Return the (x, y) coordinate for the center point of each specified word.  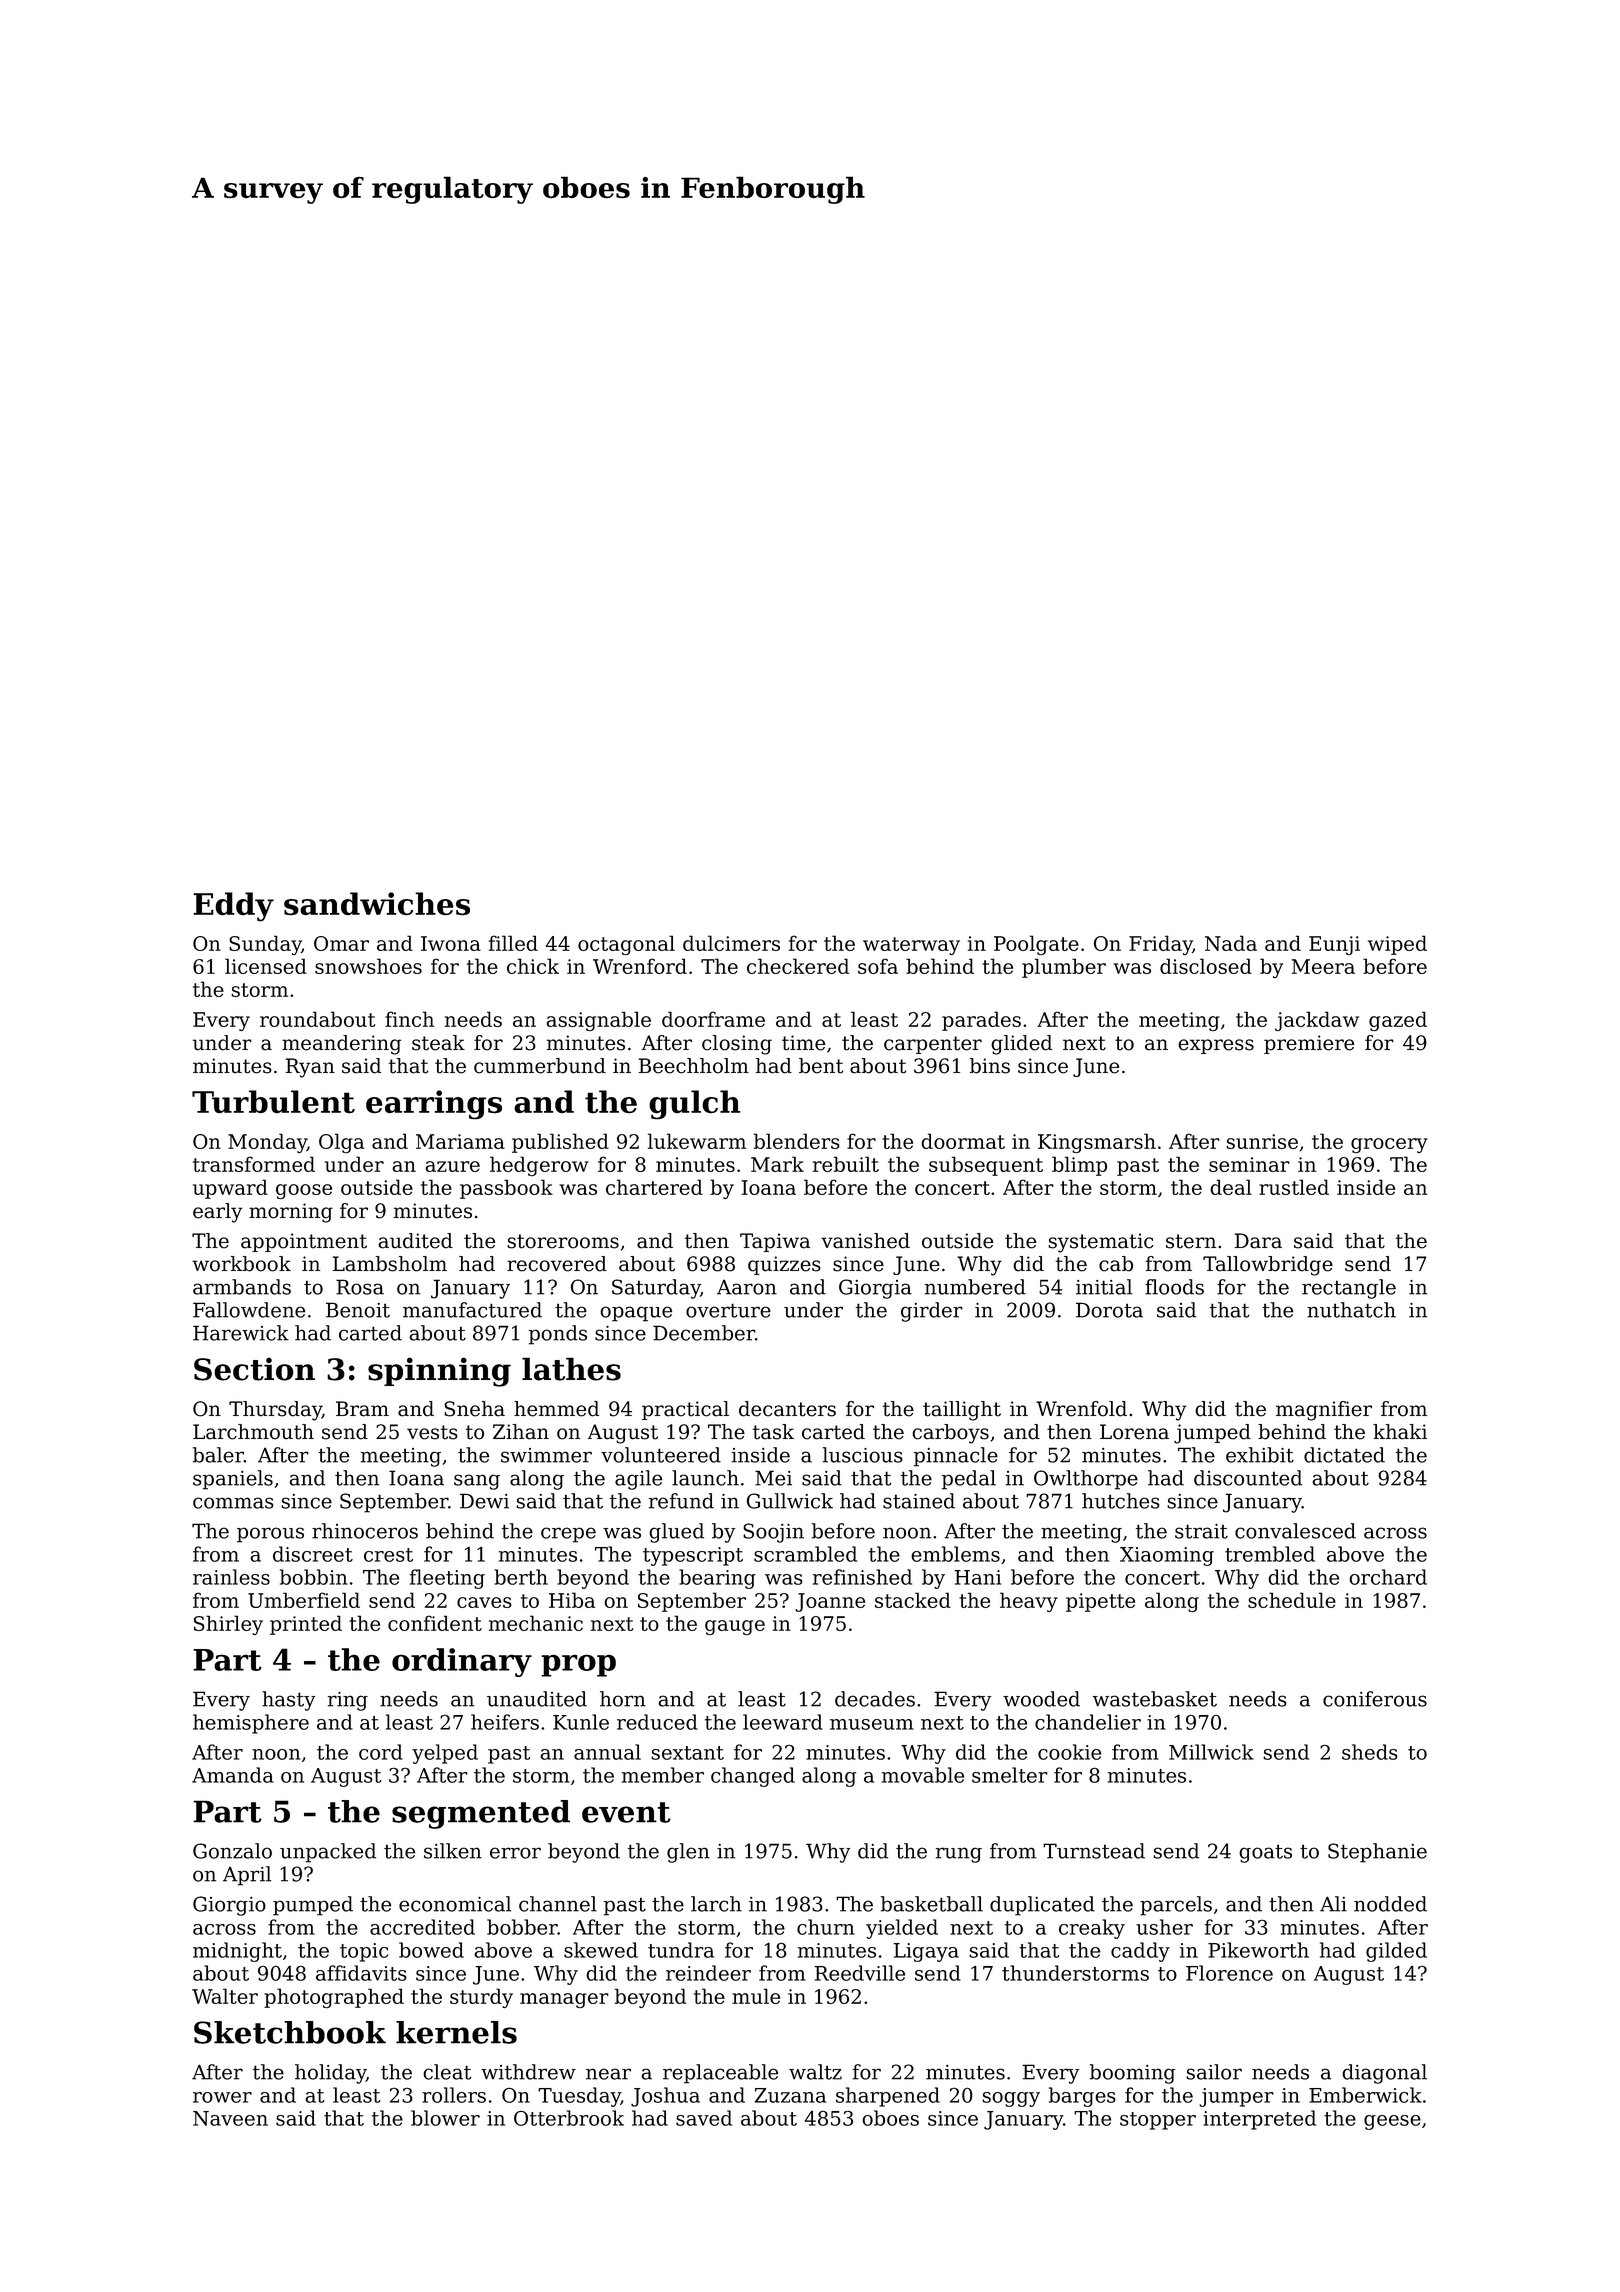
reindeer (708, 1973)
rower (222, 2097)
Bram (362, 1409)
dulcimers (731, 943)
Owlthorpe (1086, 1480)
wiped (1397, 945)
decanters (787, 1409)
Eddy (233, 906)
